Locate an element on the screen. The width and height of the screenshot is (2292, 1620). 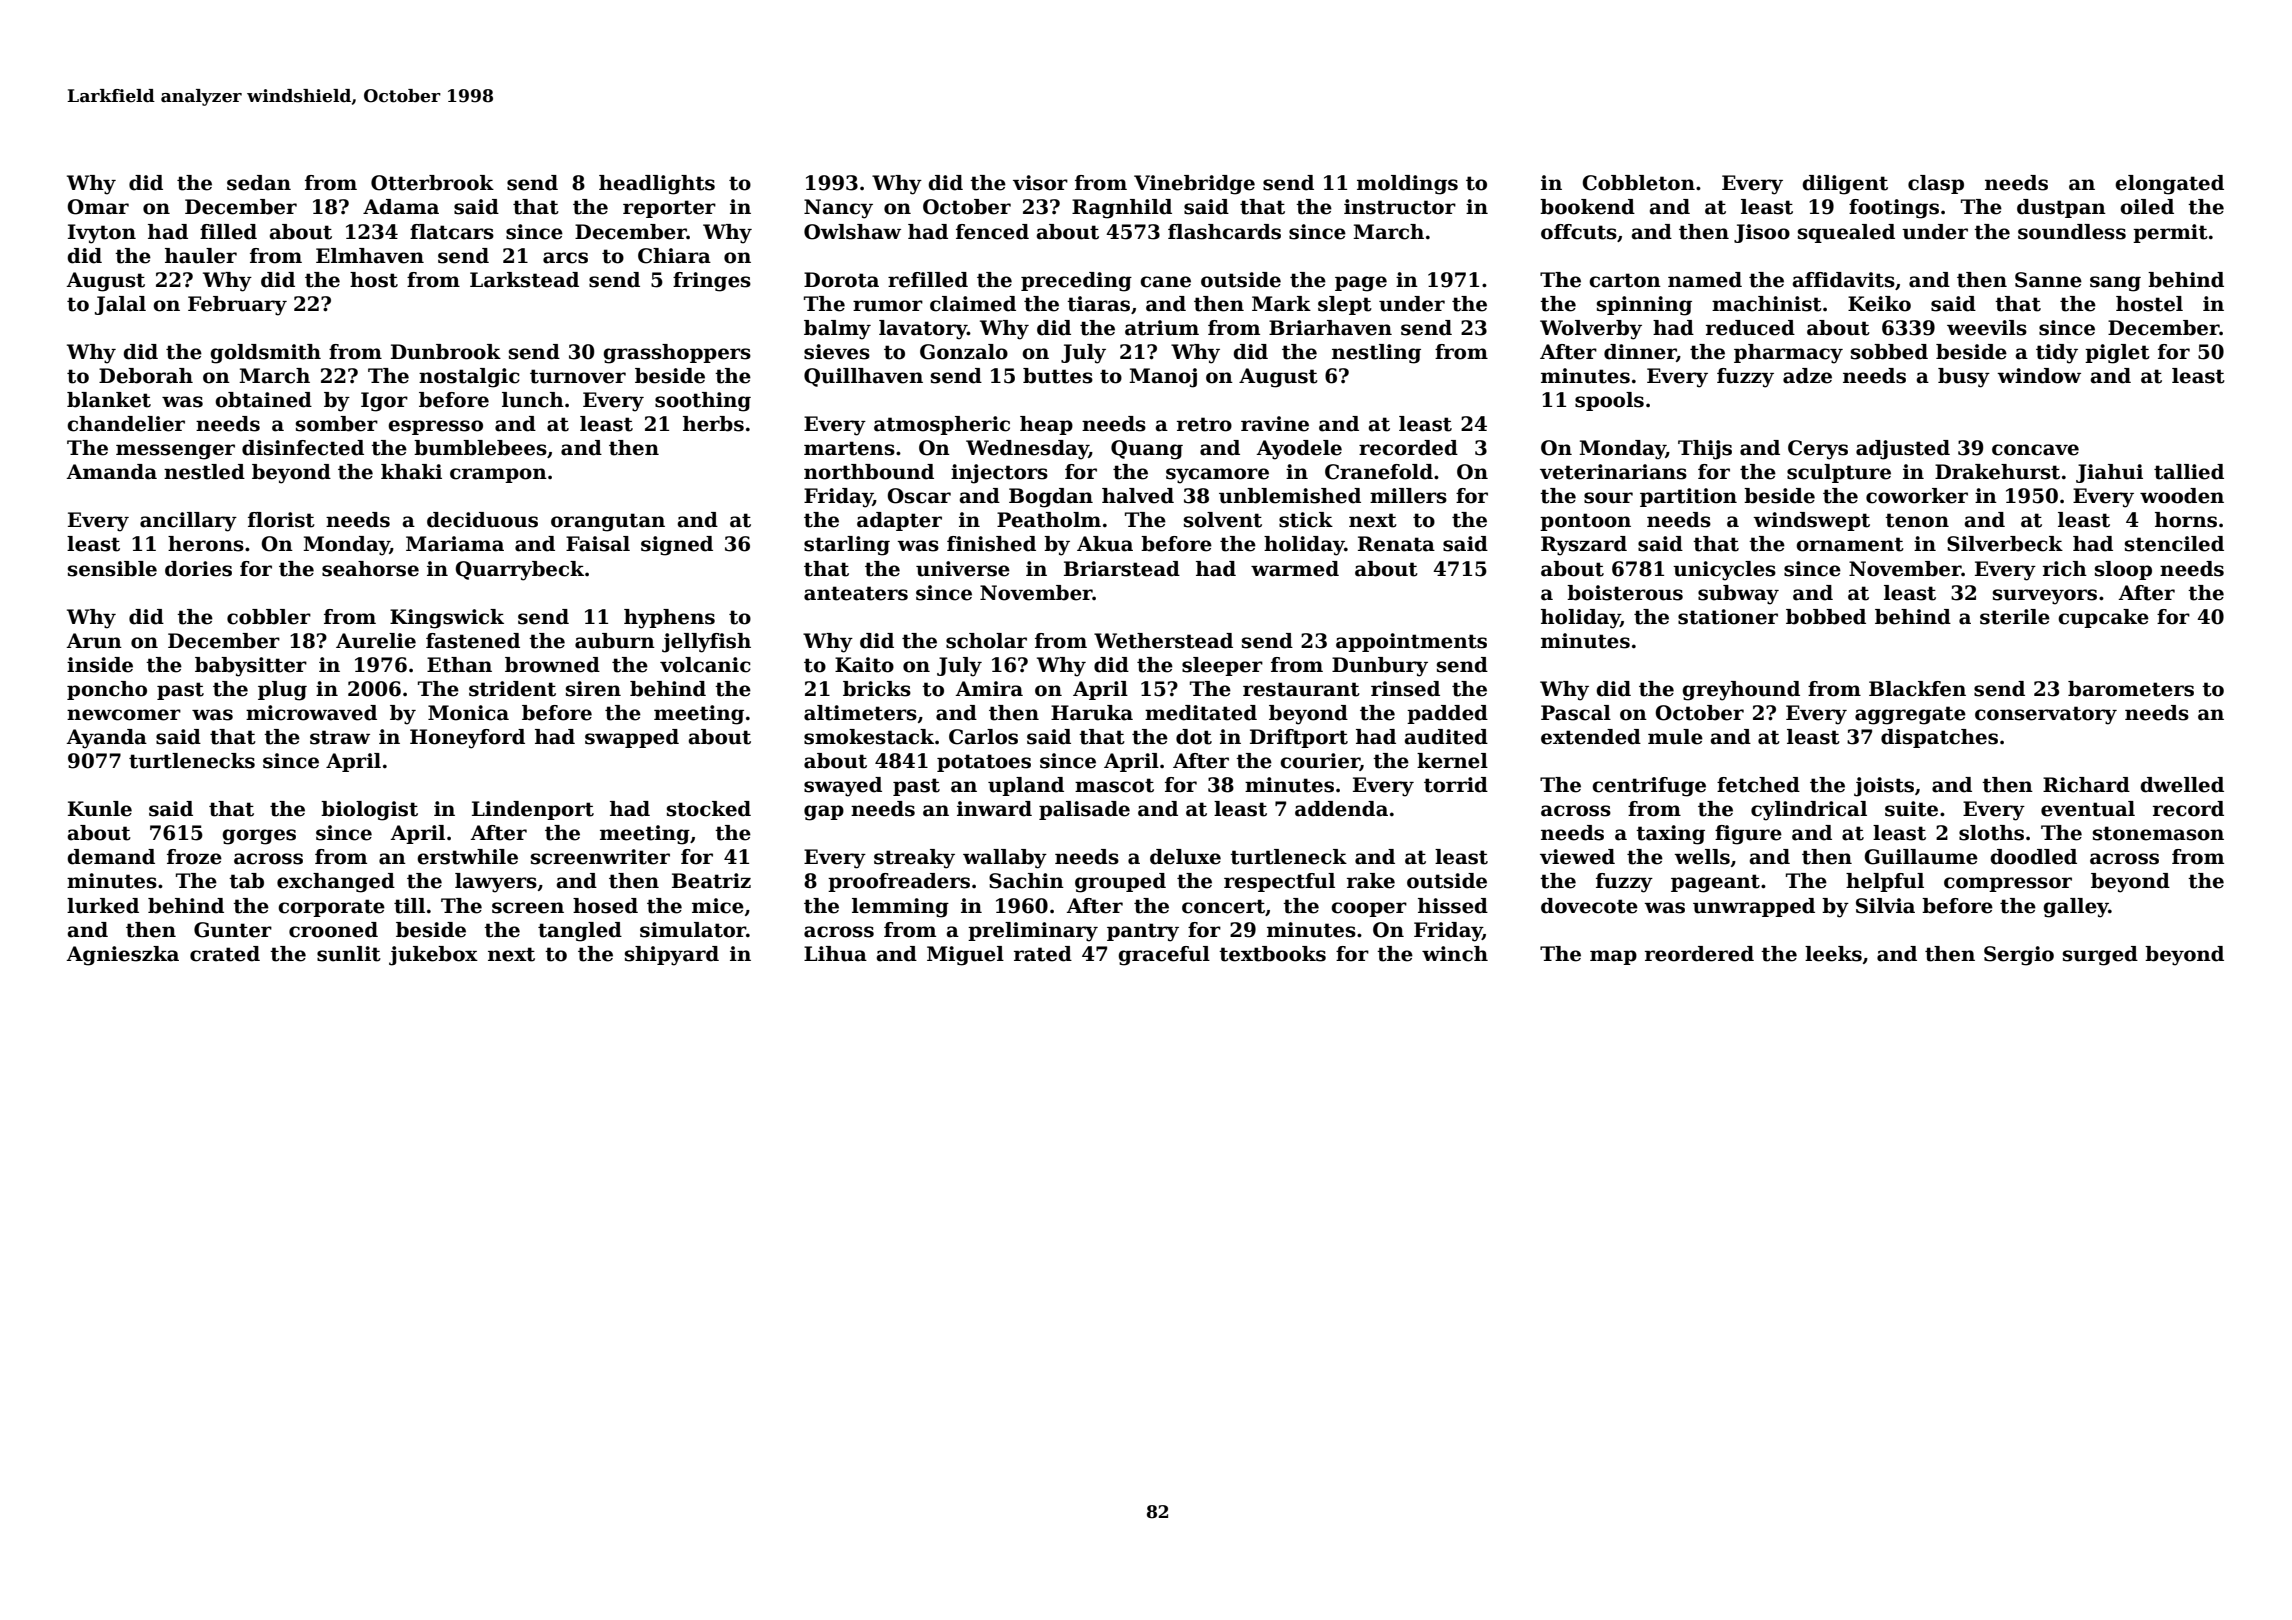
Ragnhild is located at coordinates (1122, 209).
